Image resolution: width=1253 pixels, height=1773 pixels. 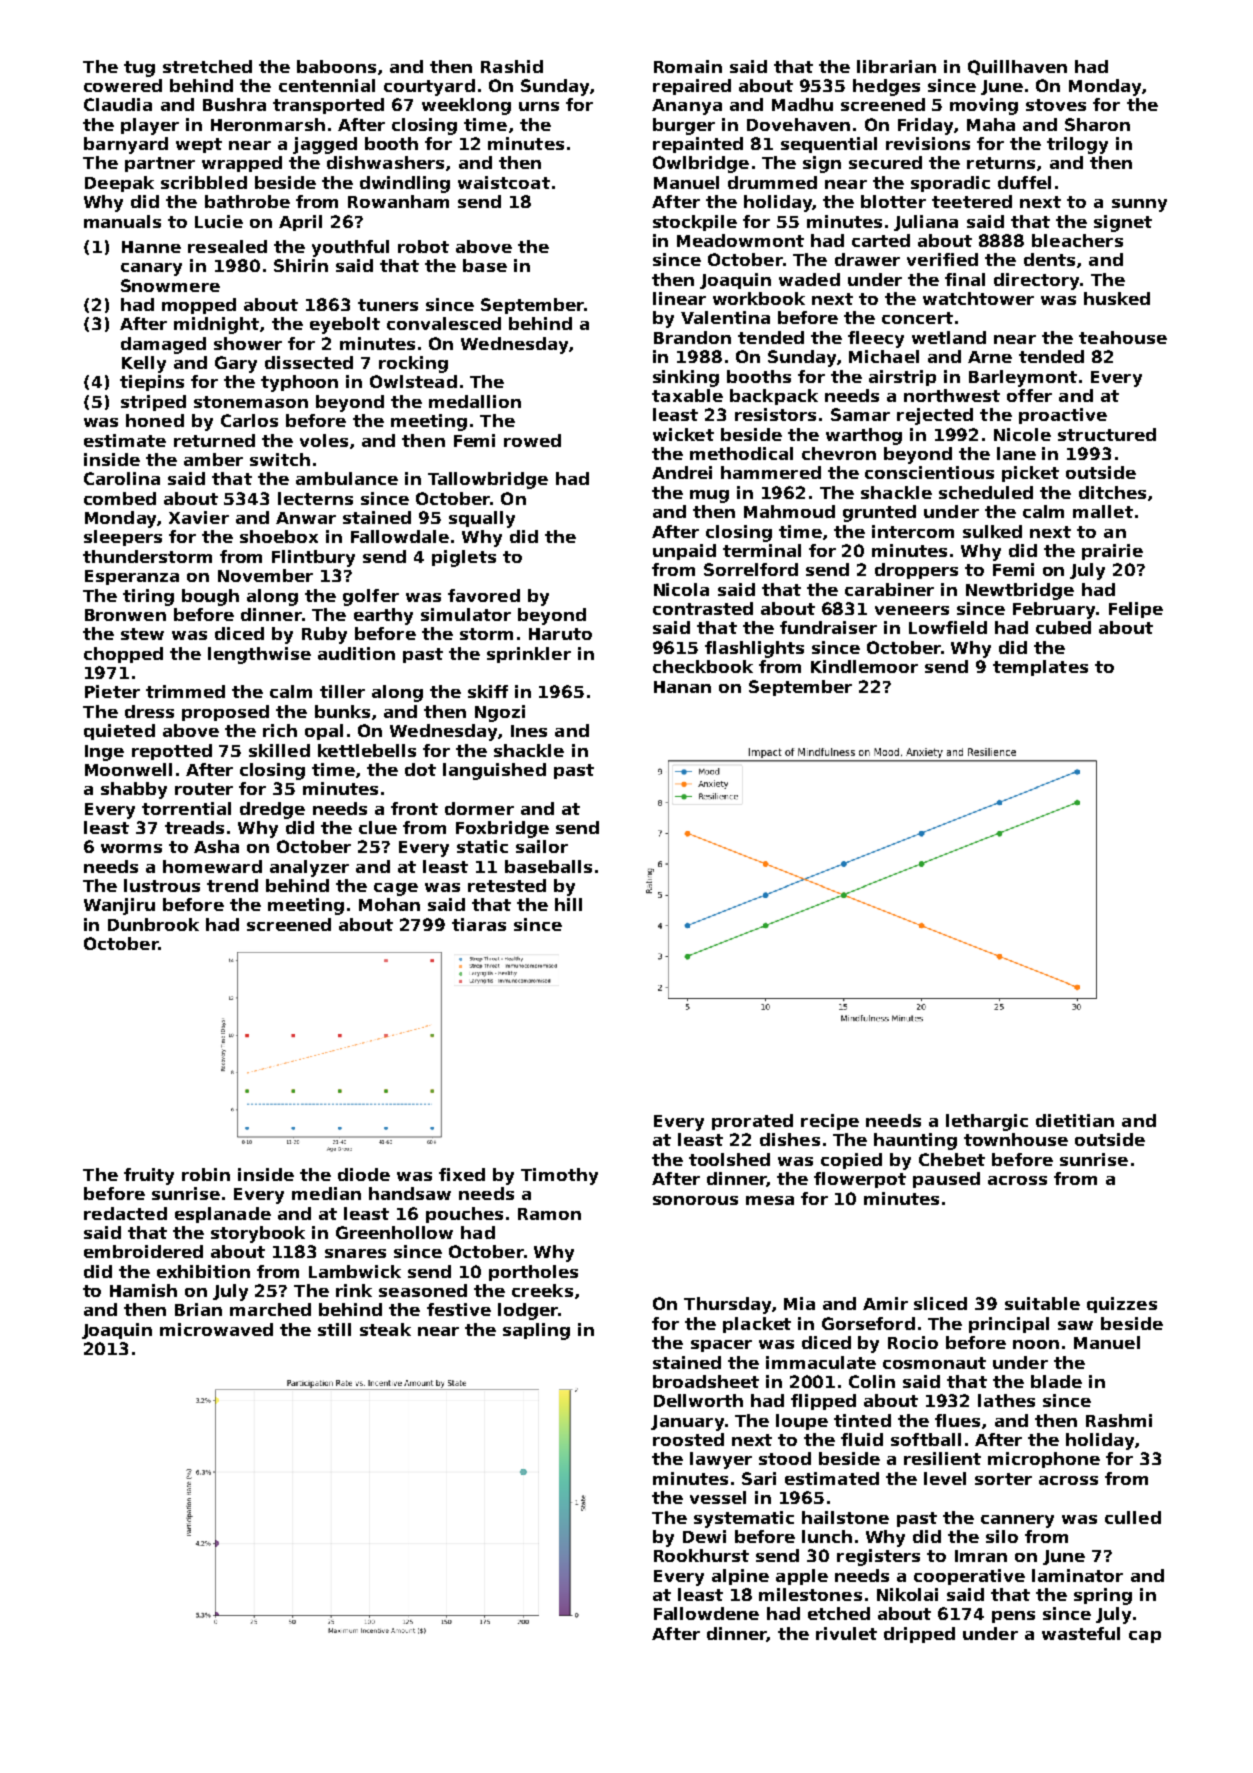 I want to click on mesa, so click(x=770, y=1200).
